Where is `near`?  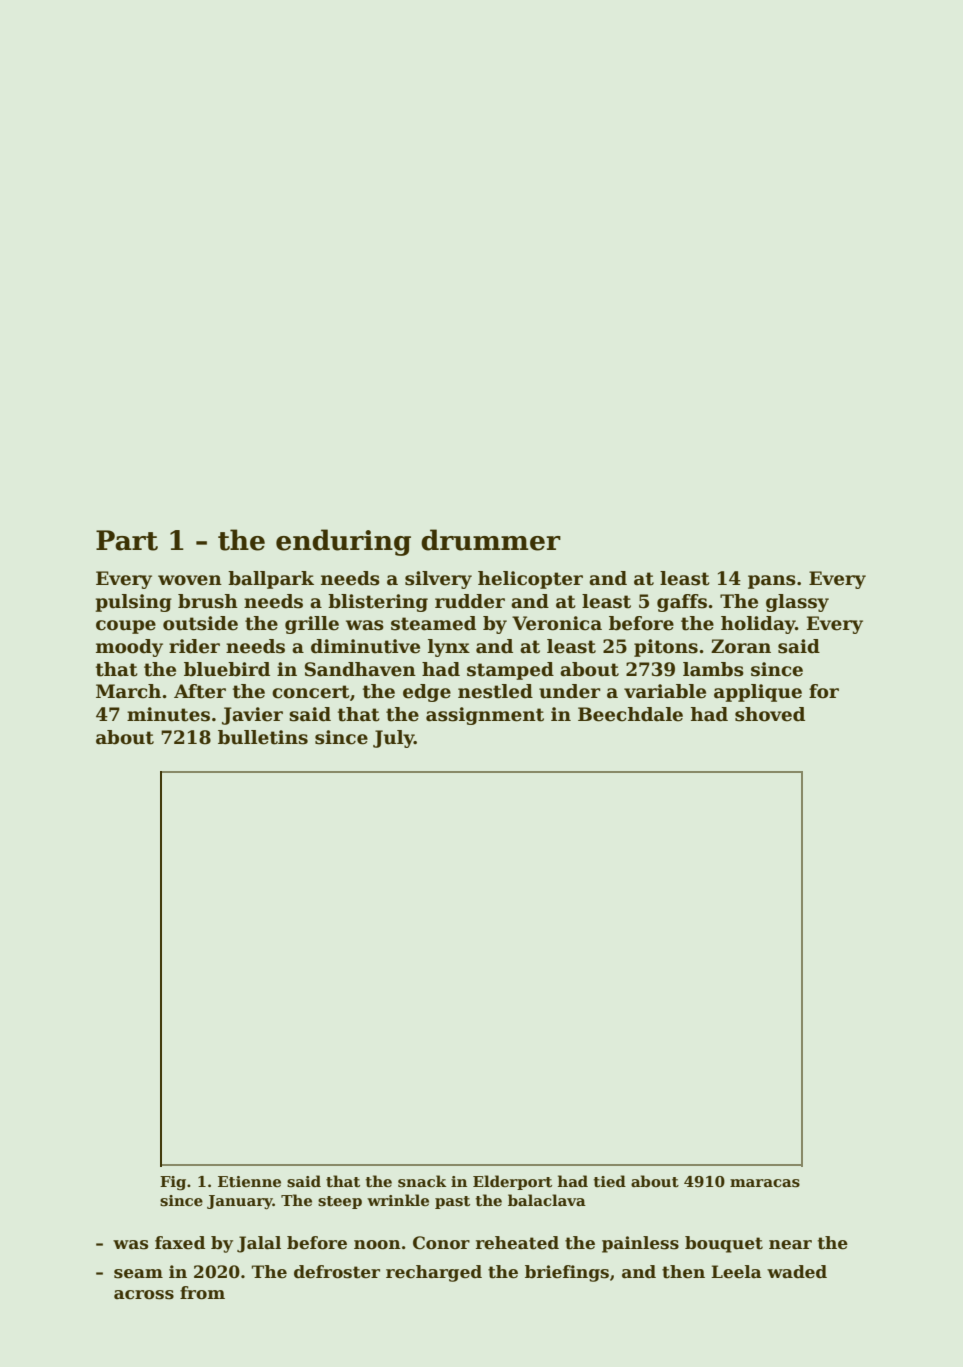 near is located at coordinates (790, 1245).
